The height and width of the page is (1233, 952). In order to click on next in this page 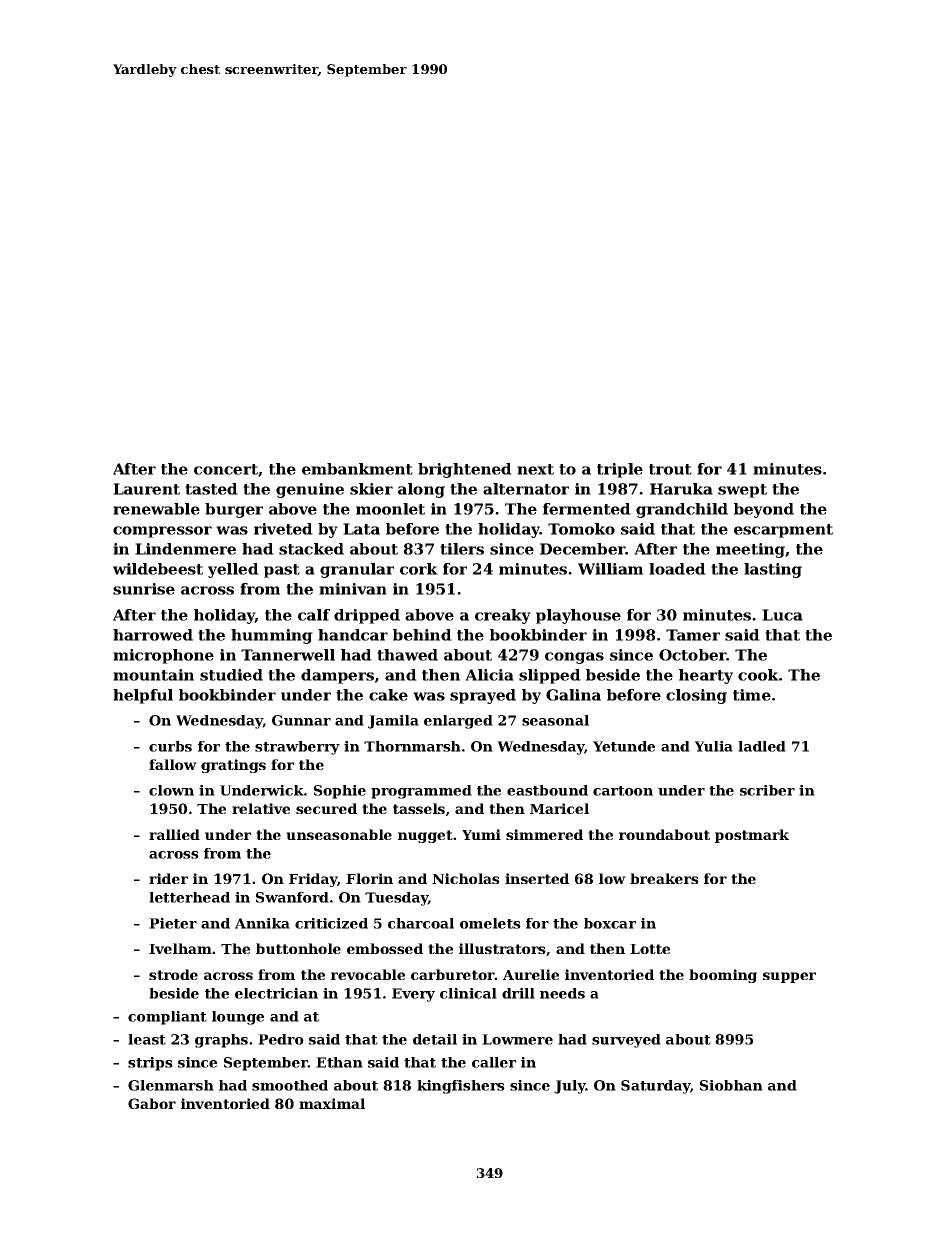, I will do `click(535, 469)`.
